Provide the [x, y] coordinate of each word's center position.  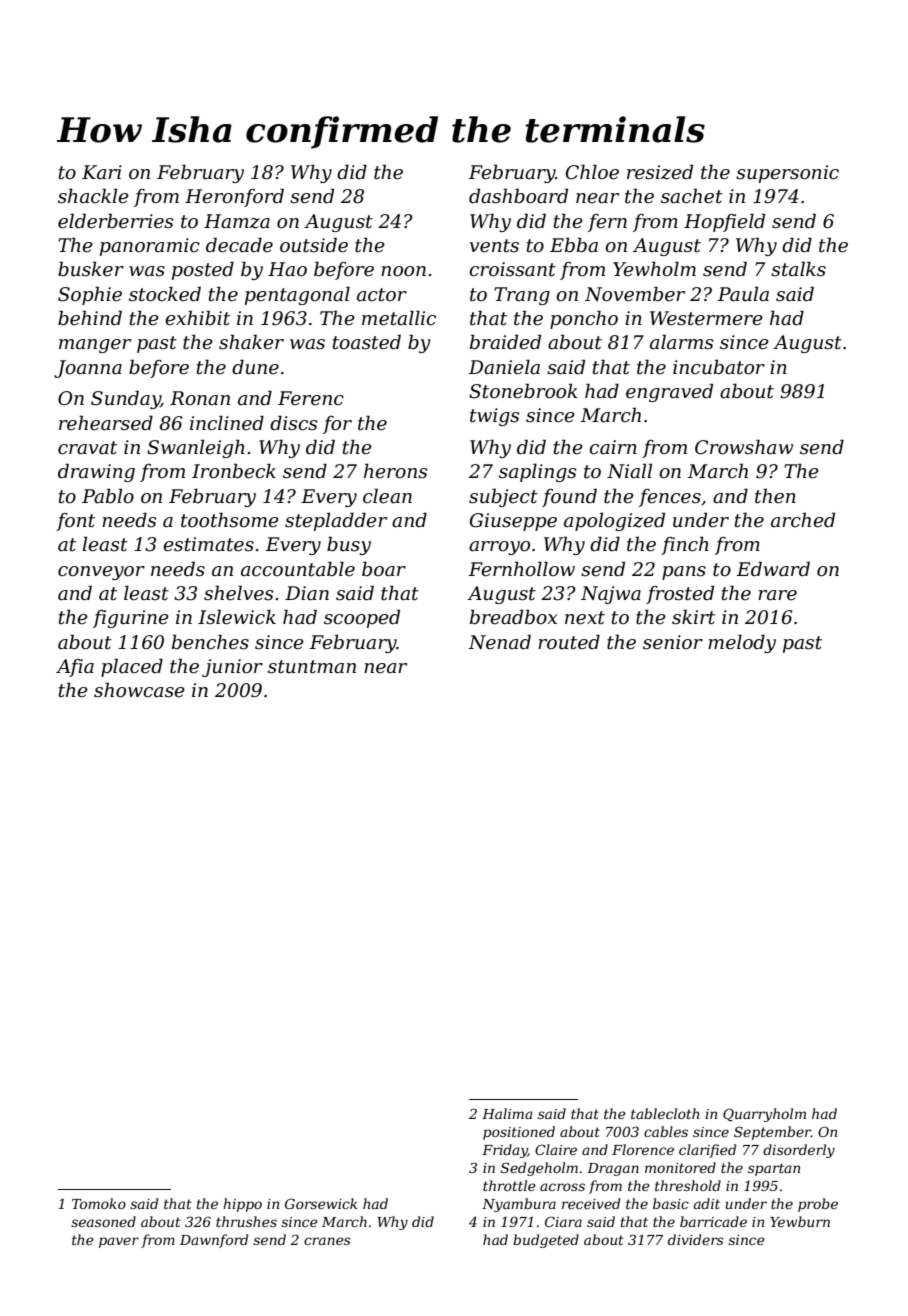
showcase [139, 690]
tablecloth [665, 1113]
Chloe [592, 172]
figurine [131, 619]
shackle [93, 196]
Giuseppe [513, 522]
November [635, 294]
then [775, 496]
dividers [696, 1239]
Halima [507, 1113]
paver [119, 1242]
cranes [327, 1241]
